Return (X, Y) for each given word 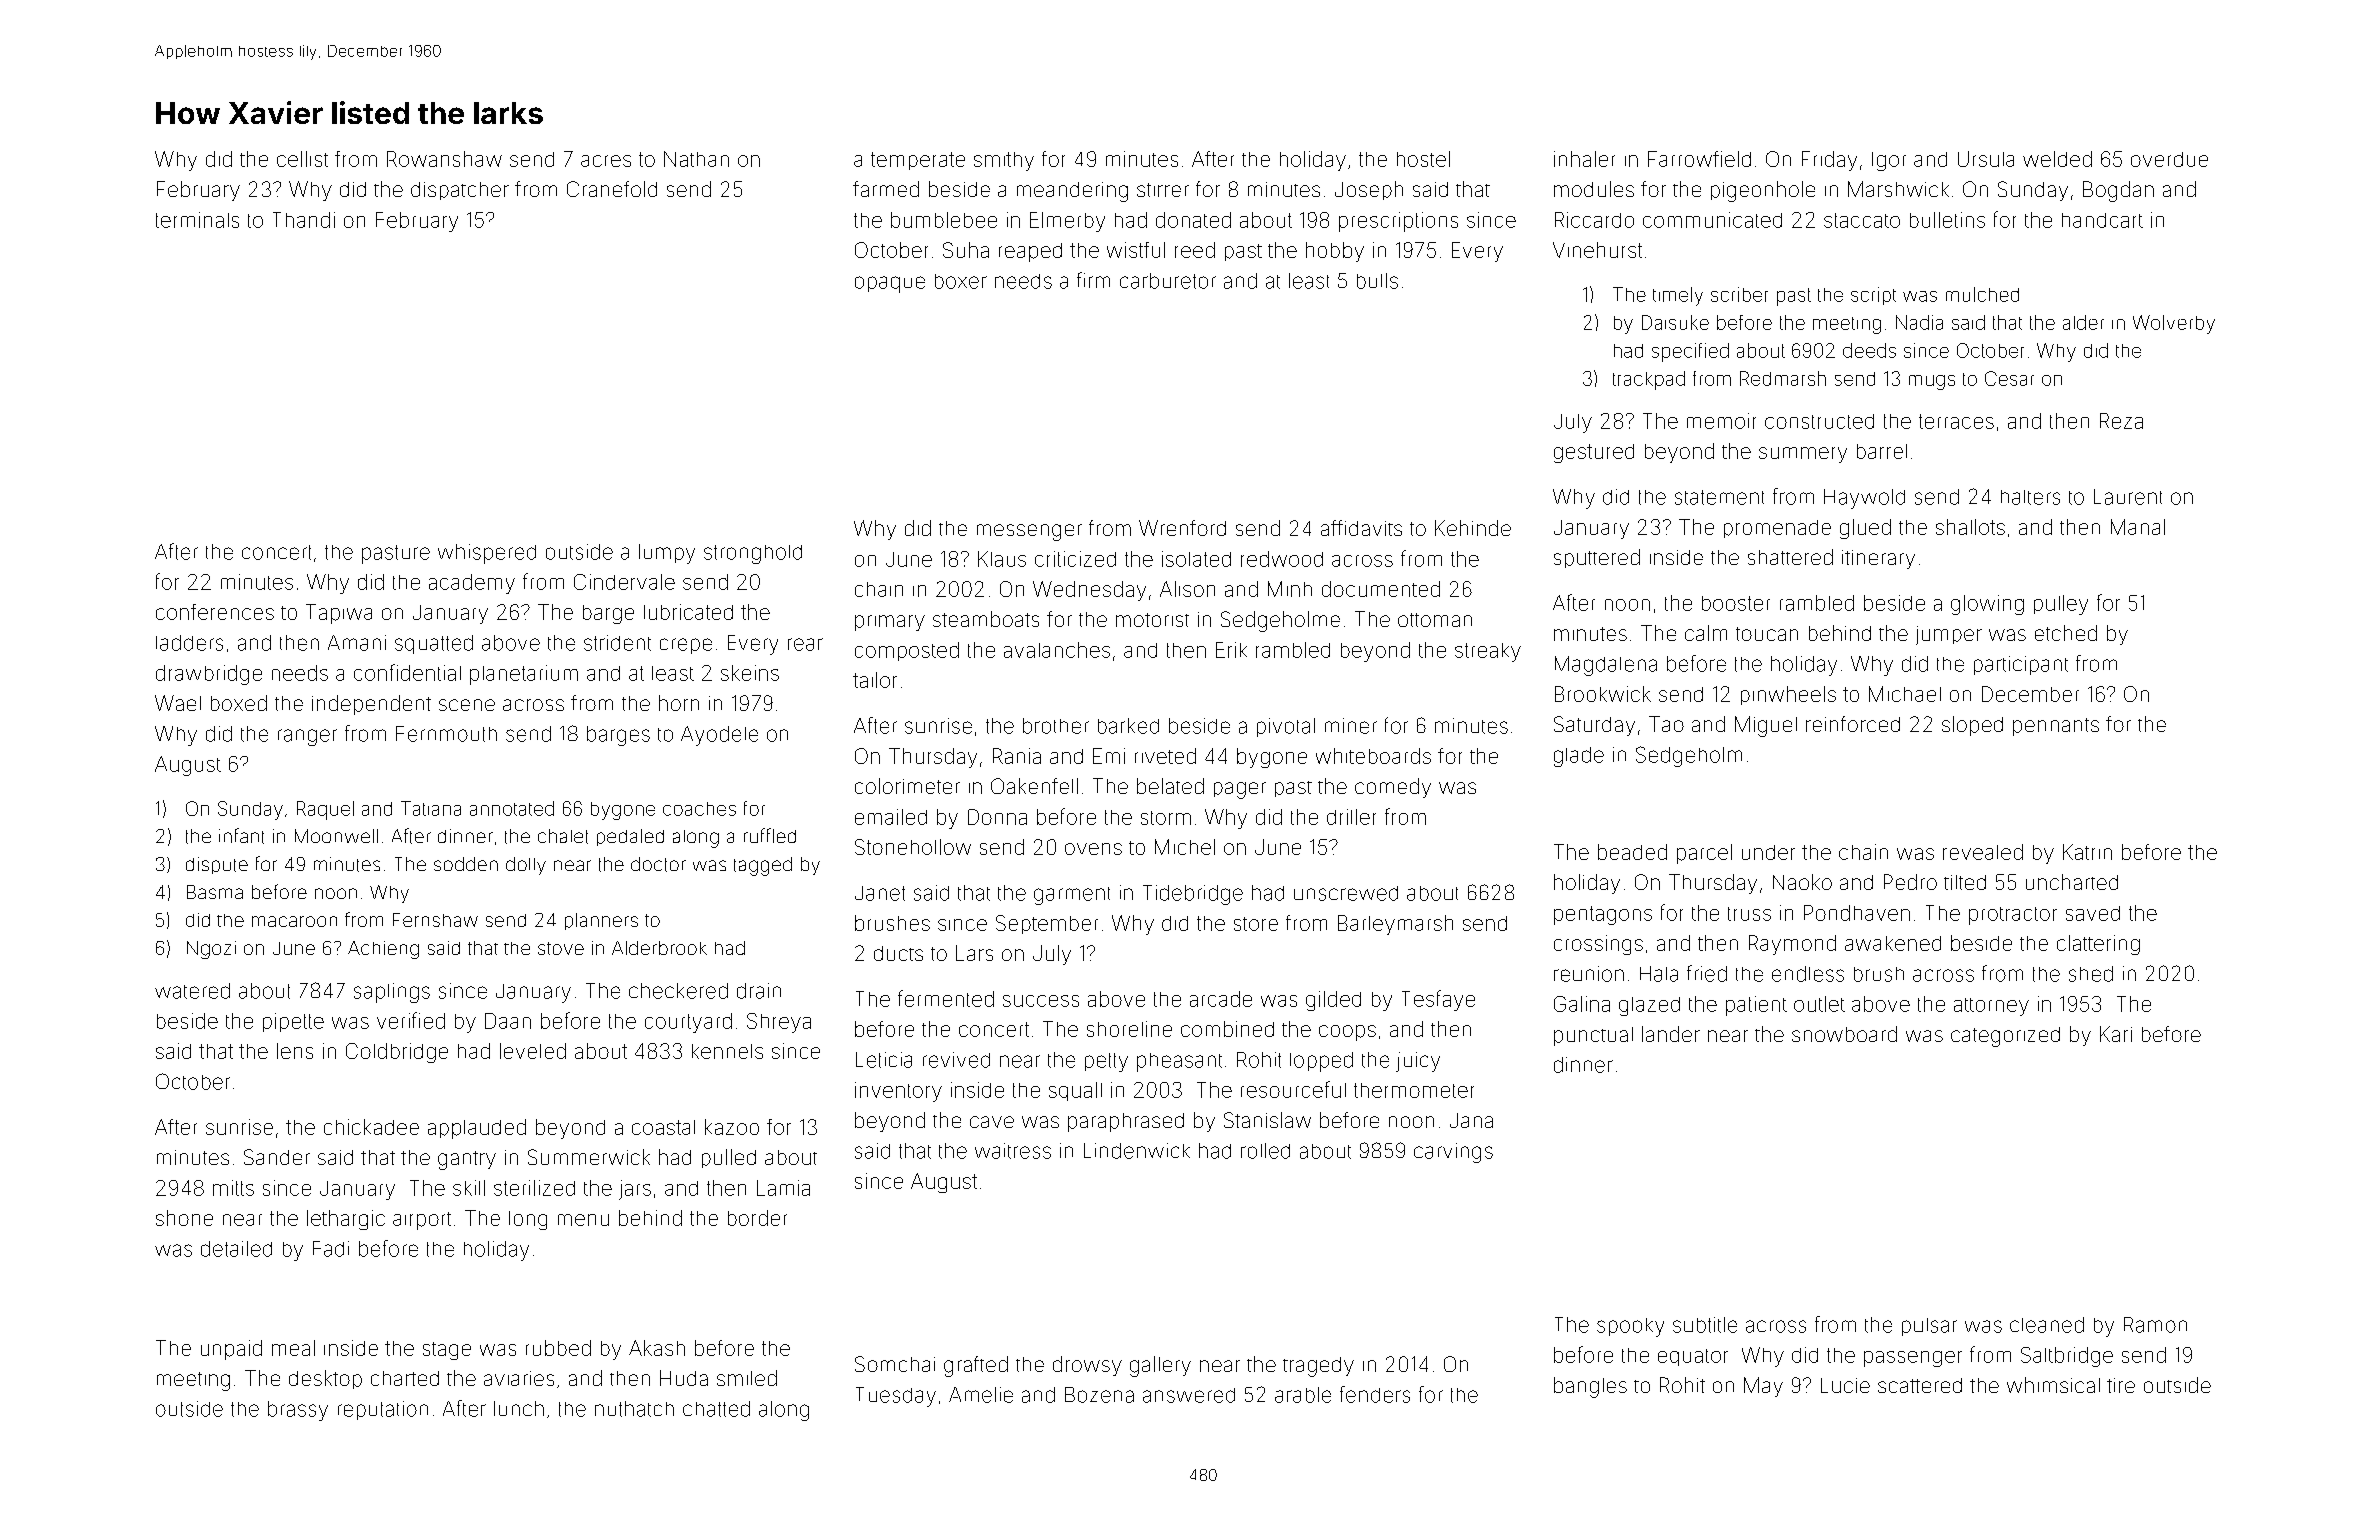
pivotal (1286, 727)
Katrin (2087, 852)
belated (1170, 786)
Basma (215, 892)
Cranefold (612, 189)
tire (2121, 1385)
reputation (383, 1410)
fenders (1375, 1394)
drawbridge (209, 675)
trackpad (1649, 380)
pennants (2056, 727)
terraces (1956, 421)
